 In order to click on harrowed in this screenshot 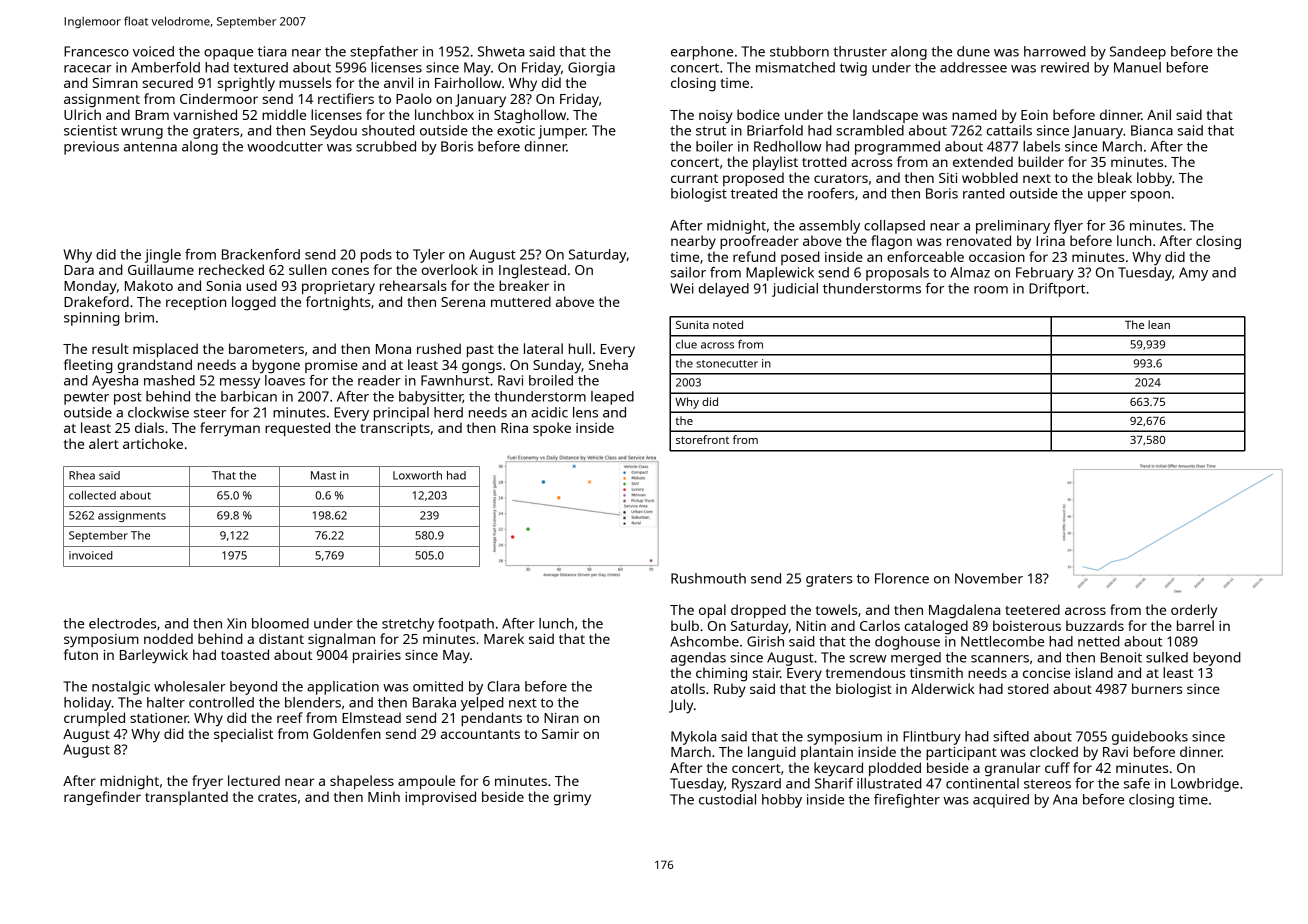, I will do `click(1055, 51)`.
